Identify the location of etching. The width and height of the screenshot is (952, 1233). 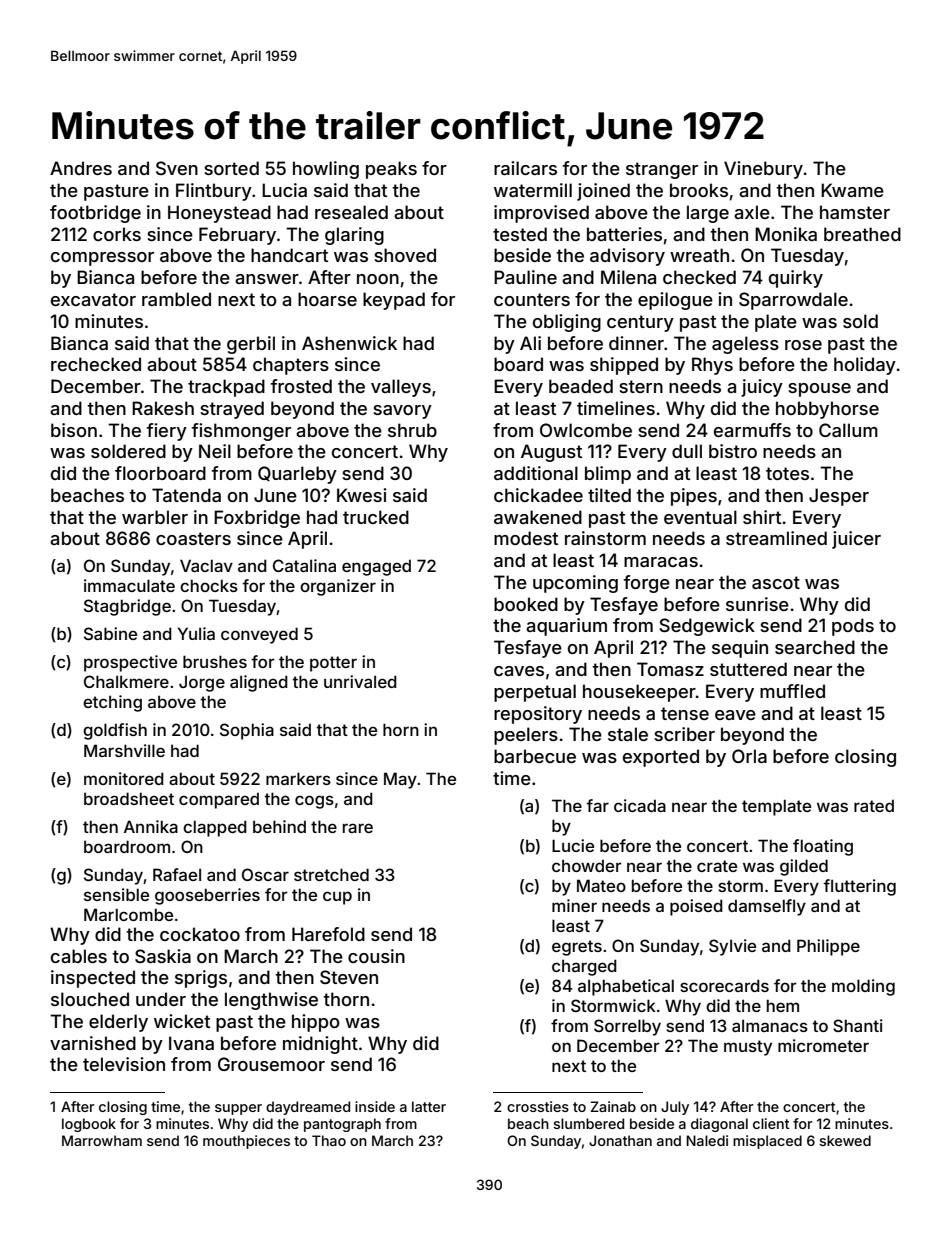
(112, 703).
